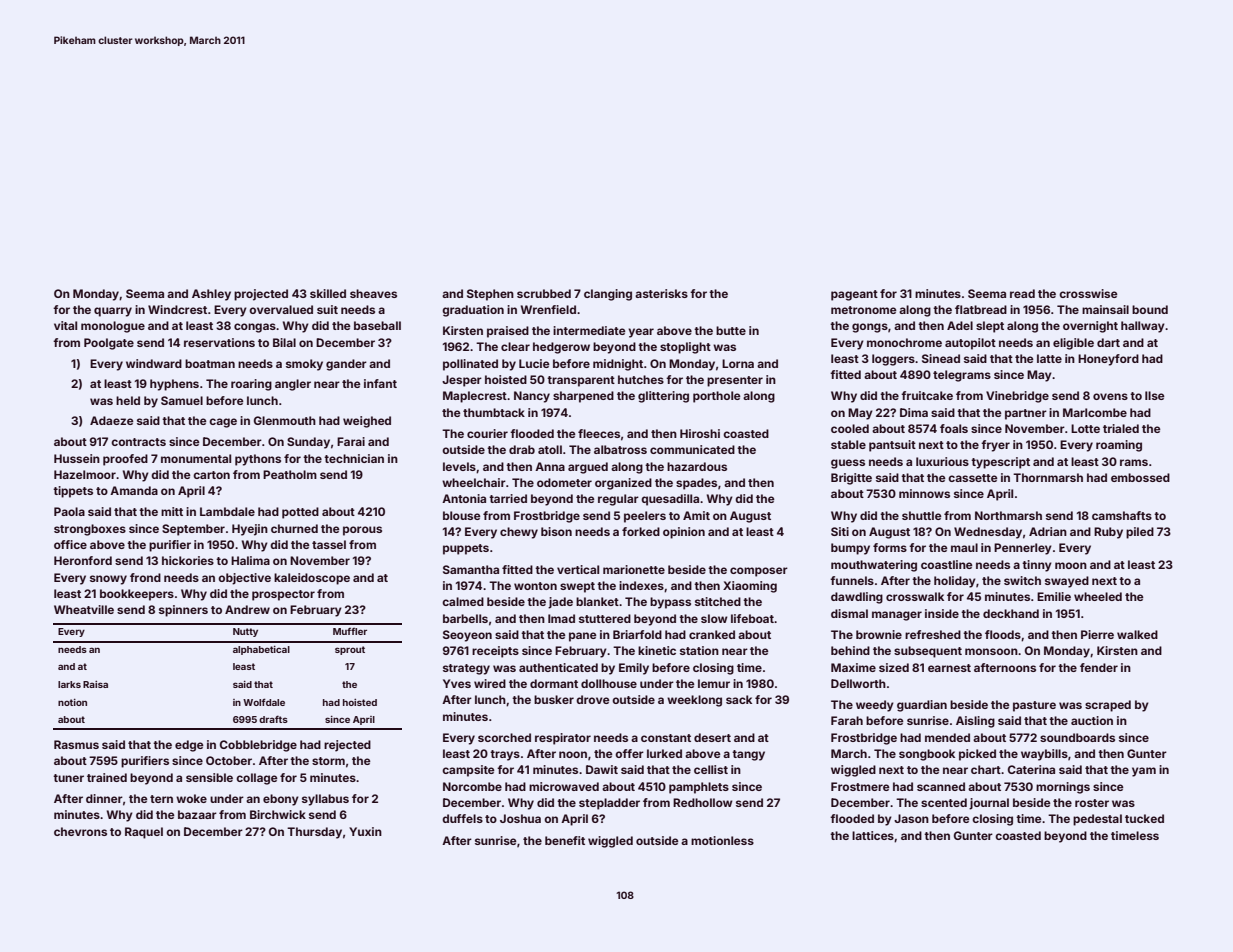 The height and width of the screenshot is (952, 1233). What do you see at coordinates (462, 381) in the screenshot?
I see `Jesper` at bounding box center [462, 381].
